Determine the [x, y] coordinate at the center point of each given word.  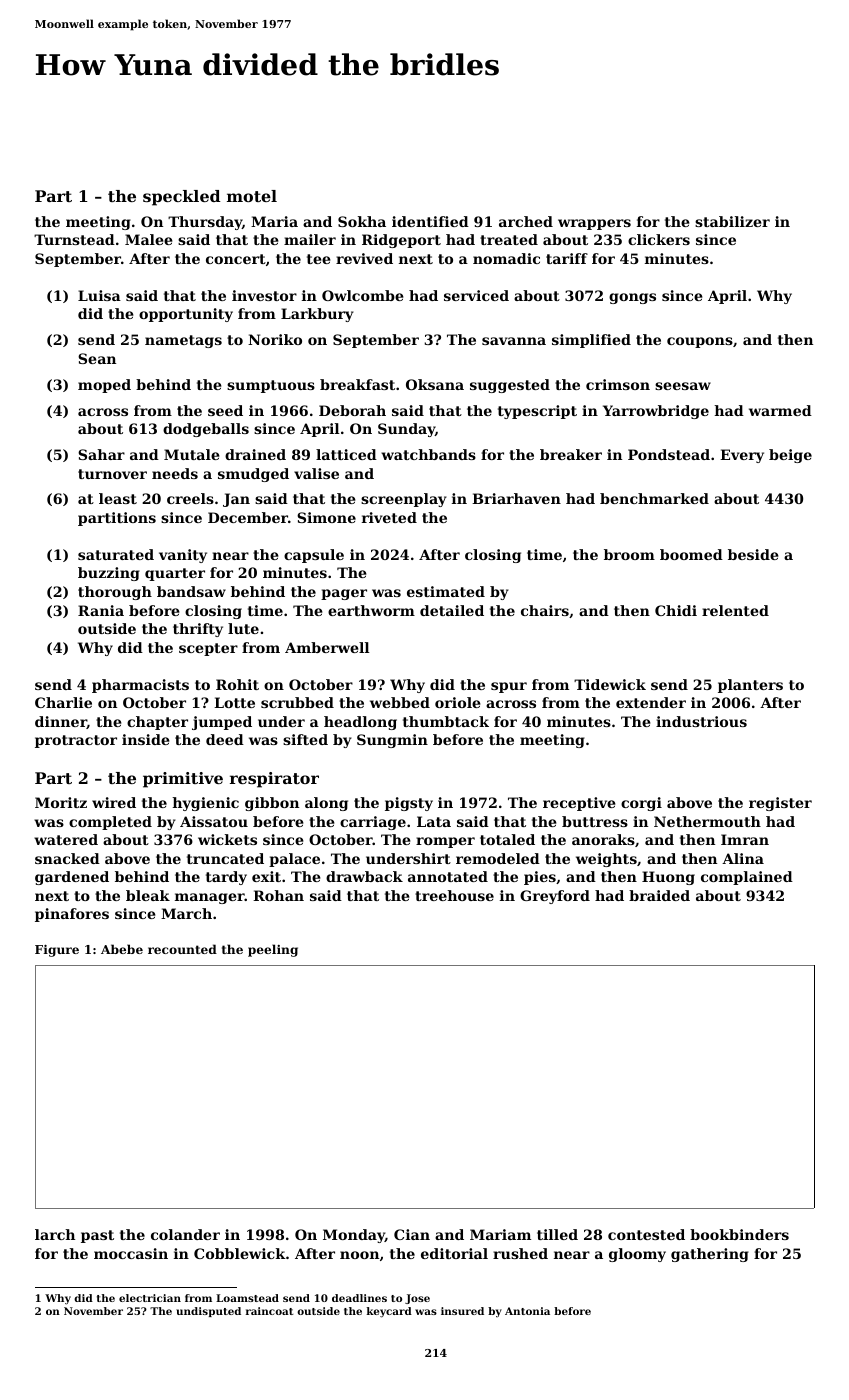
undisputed [208, 1312]
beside [753, 554]
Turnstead [74, 239]
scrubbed [297, 702]
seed [225, 410]
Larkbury [317, 315]
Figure [57, 951]
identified [430, 221]
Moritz [61, 802]
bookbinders [739, 1234]
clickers [659, 239]
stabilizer [732, 221]
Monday [354, 1236]
